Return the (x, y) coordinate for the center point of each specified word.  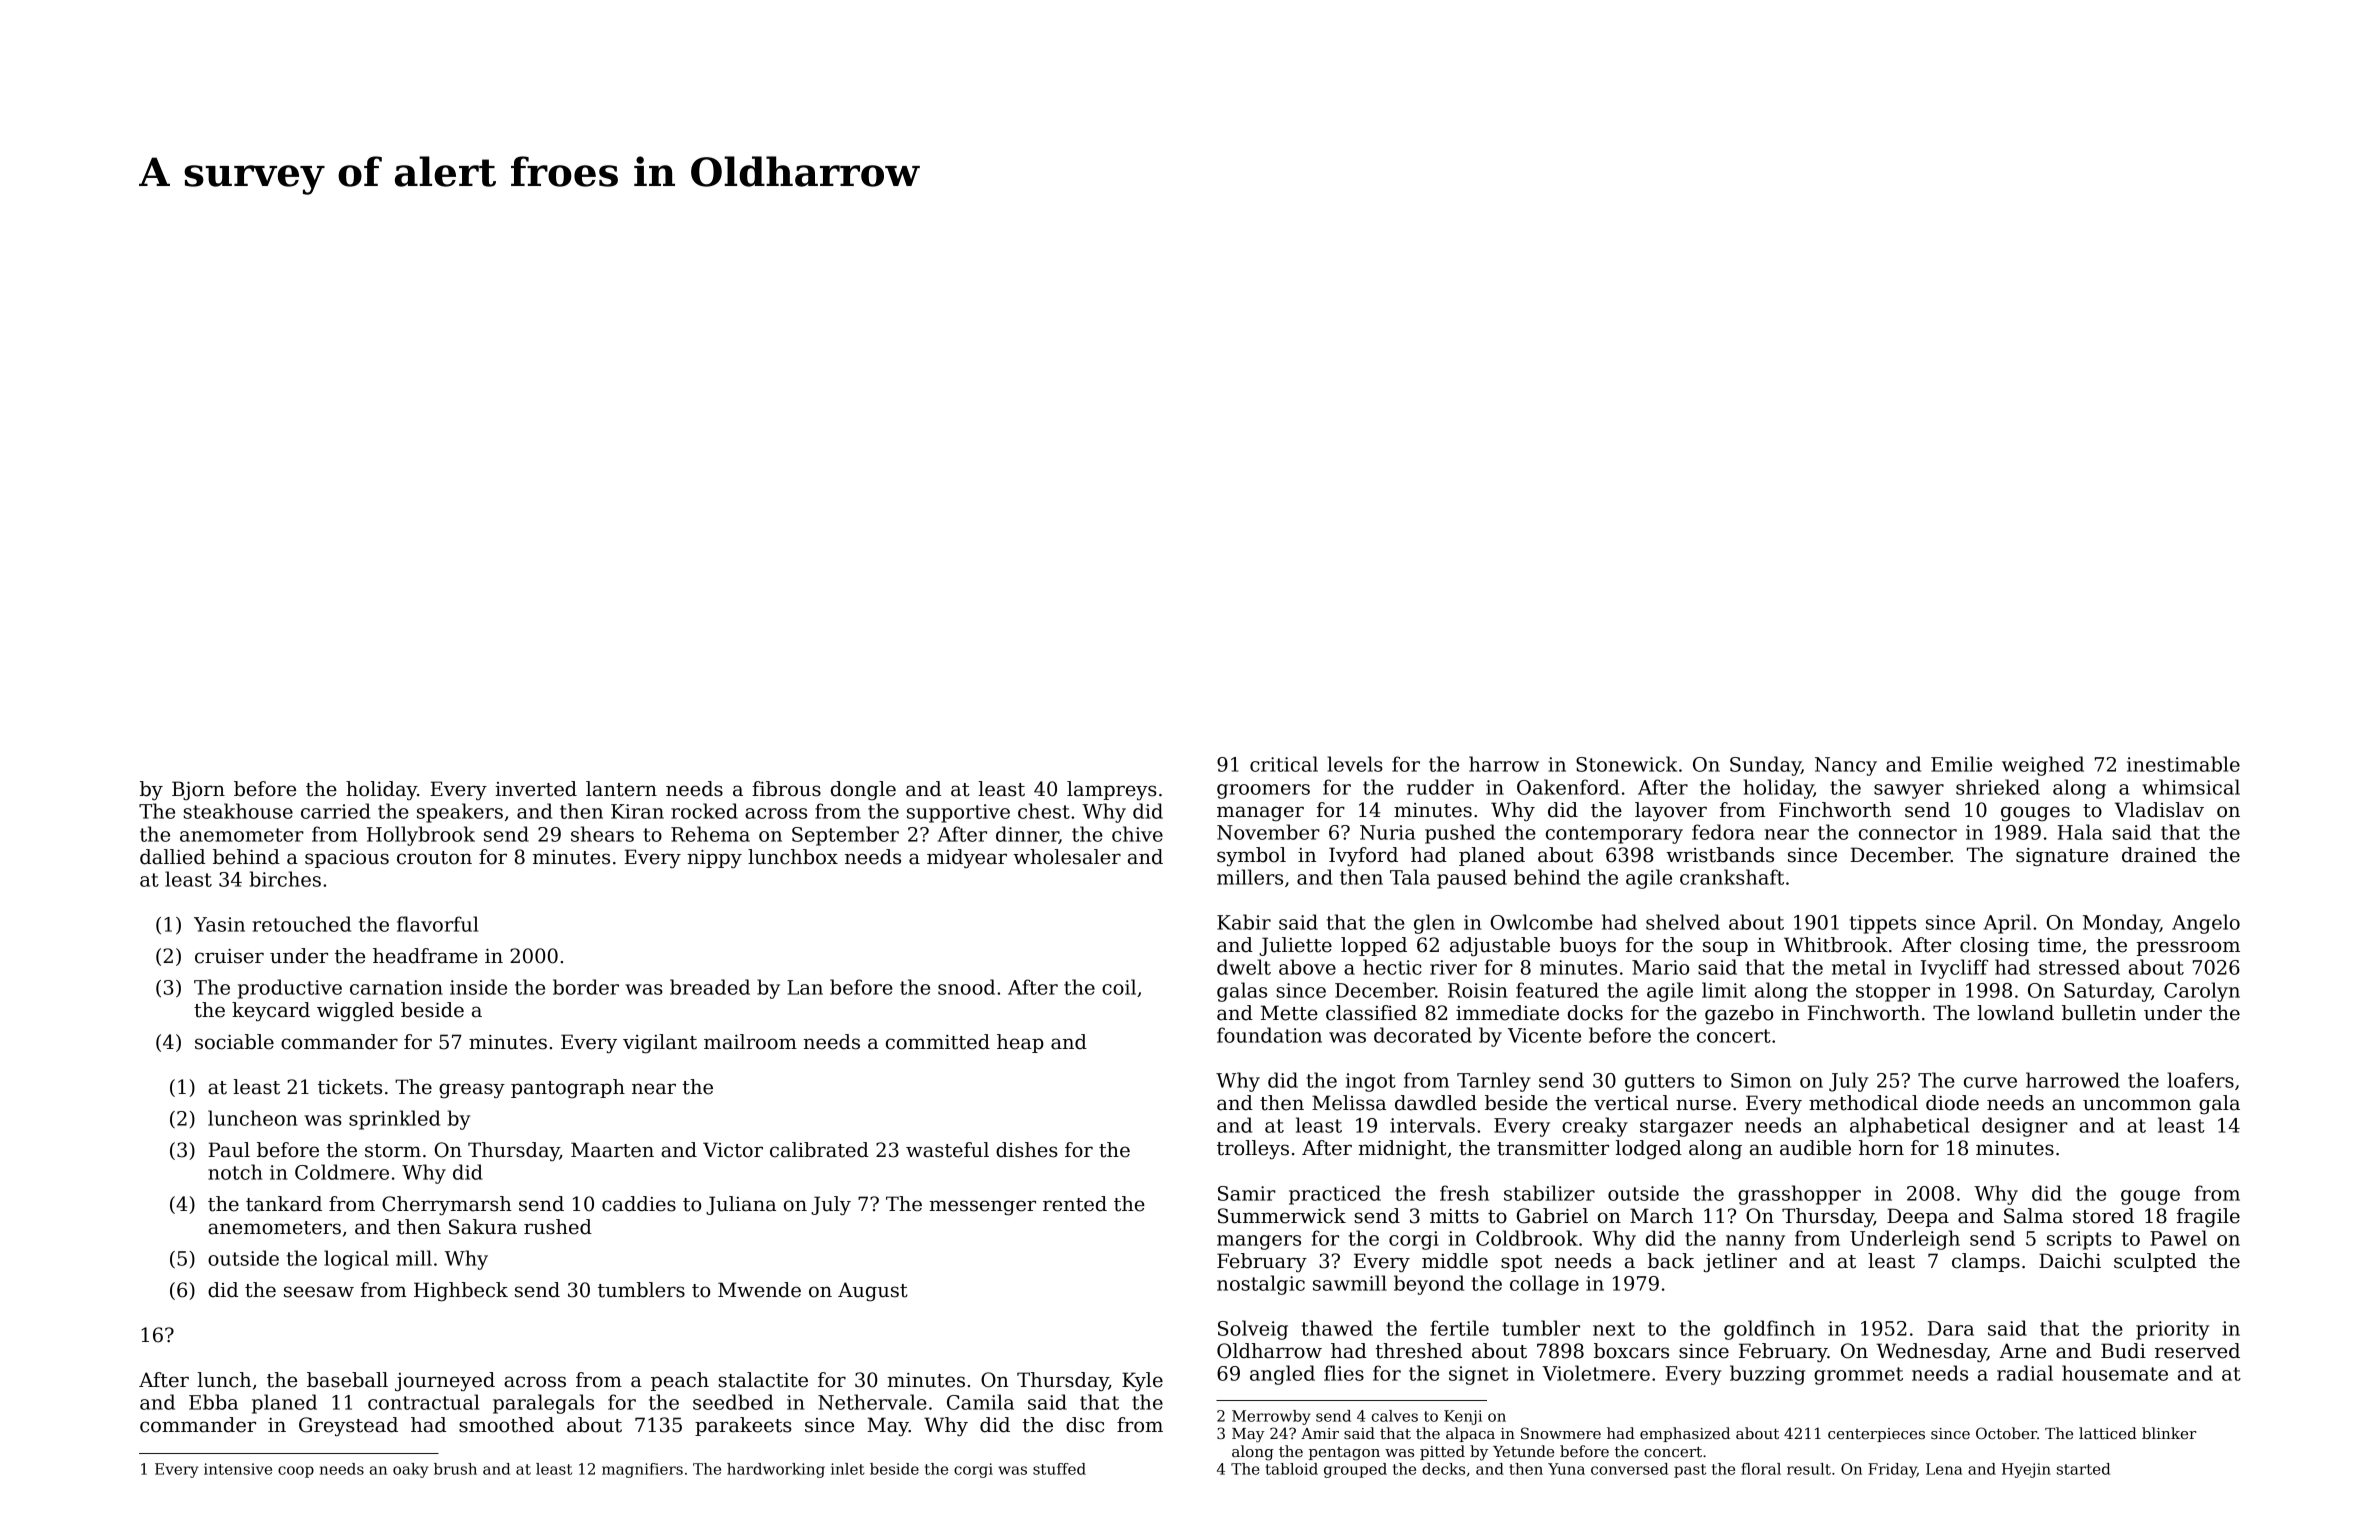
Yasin (219, 924)
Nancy (1846, 766)
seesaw (319, 1292)
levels (1355, 764)
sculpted (2155, 1262)
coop (296, 1472)
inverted (536, 789)
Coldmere (342, 1172)
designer (2025, 1127)
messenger (982, 1208)
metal (1859, 967)
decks (1443, 1469)
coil (1119, 987)
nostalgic (1261, 1285)
